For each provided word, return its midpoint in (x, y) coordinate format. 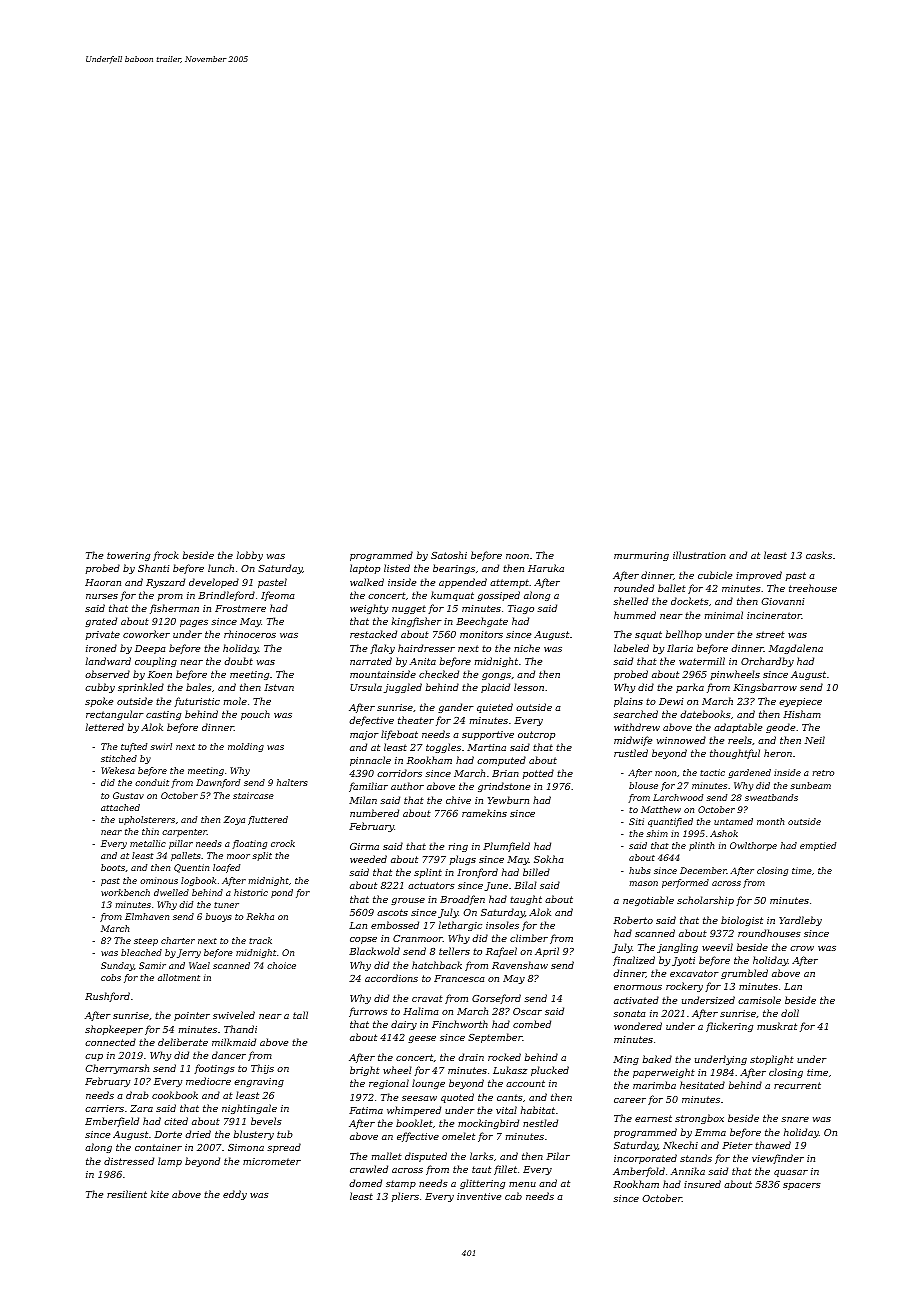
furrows (368, 1012)
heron (778, 753)
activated (636, 1000)
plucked (550, 1071)
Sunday (117, 966)
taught (526, 900)
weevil (717, 947)
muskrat (777, 1026)
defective (371, 721)
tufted (134, 747)
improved (759, 576)
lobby (250, 556)
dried (198, 1134)
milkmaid (234, 1042)
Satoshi (449, 555)
